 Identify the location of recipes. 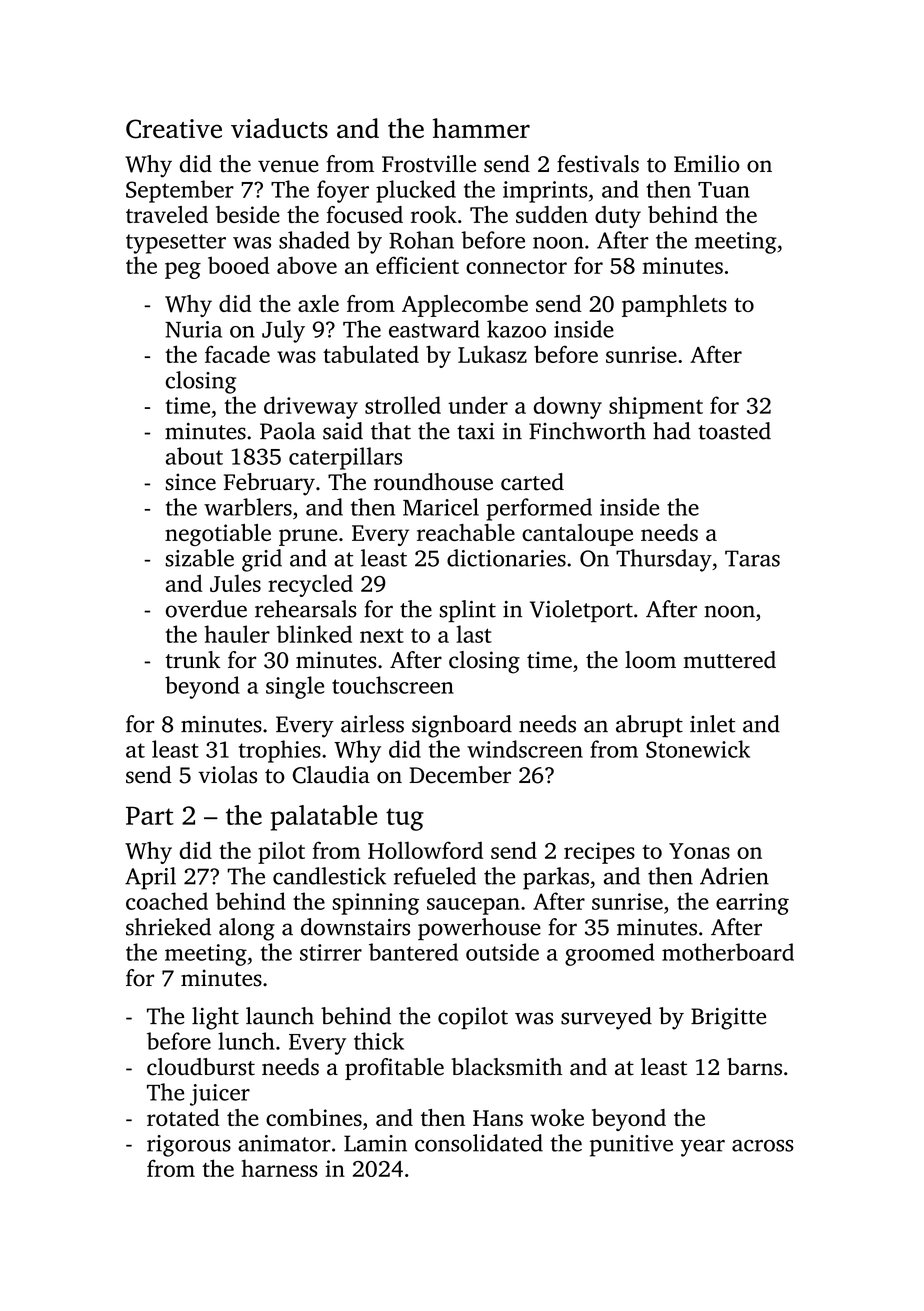
(599, 853).
